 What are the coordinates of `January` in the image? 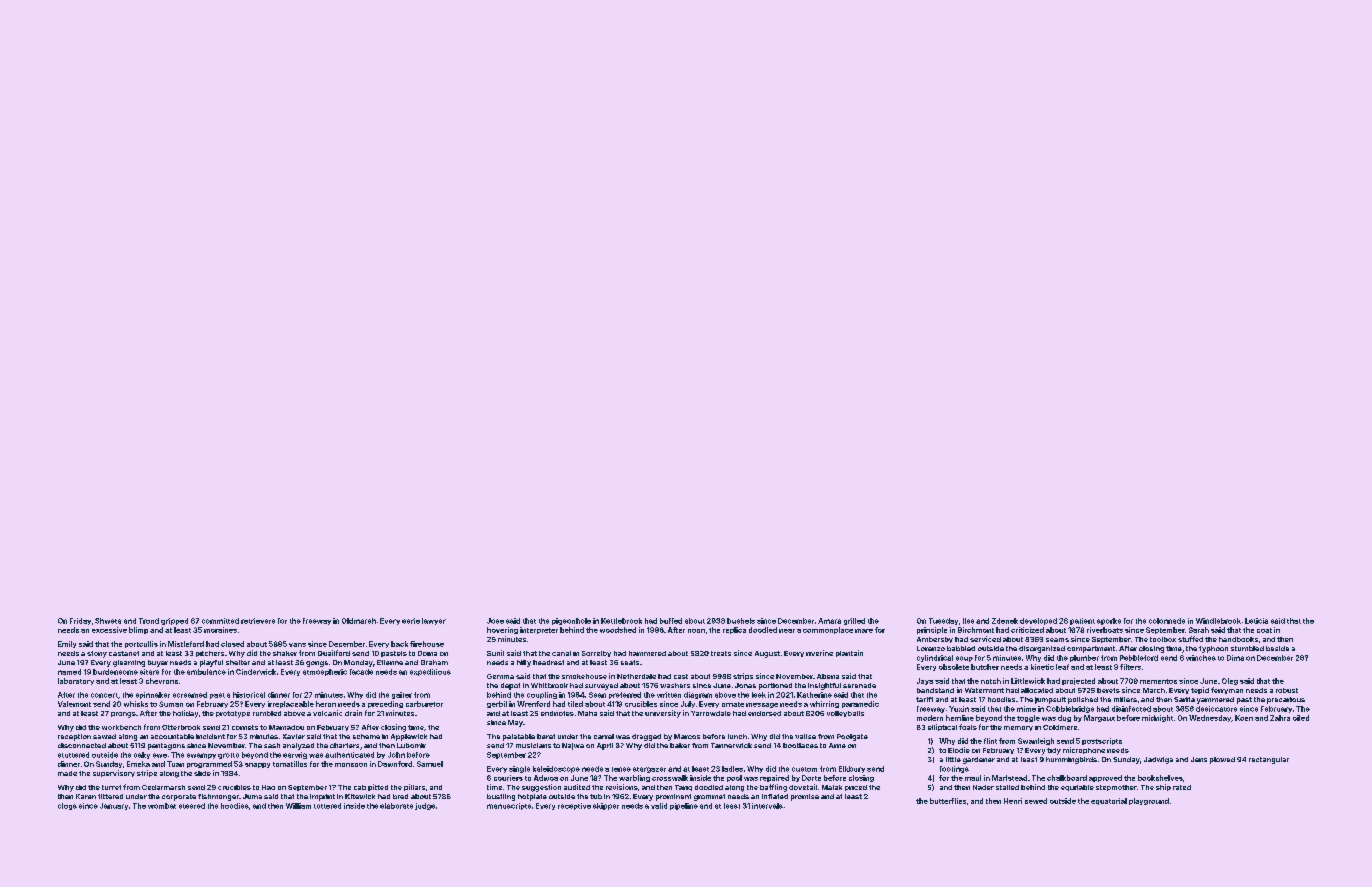 It's located at (114, 806).
